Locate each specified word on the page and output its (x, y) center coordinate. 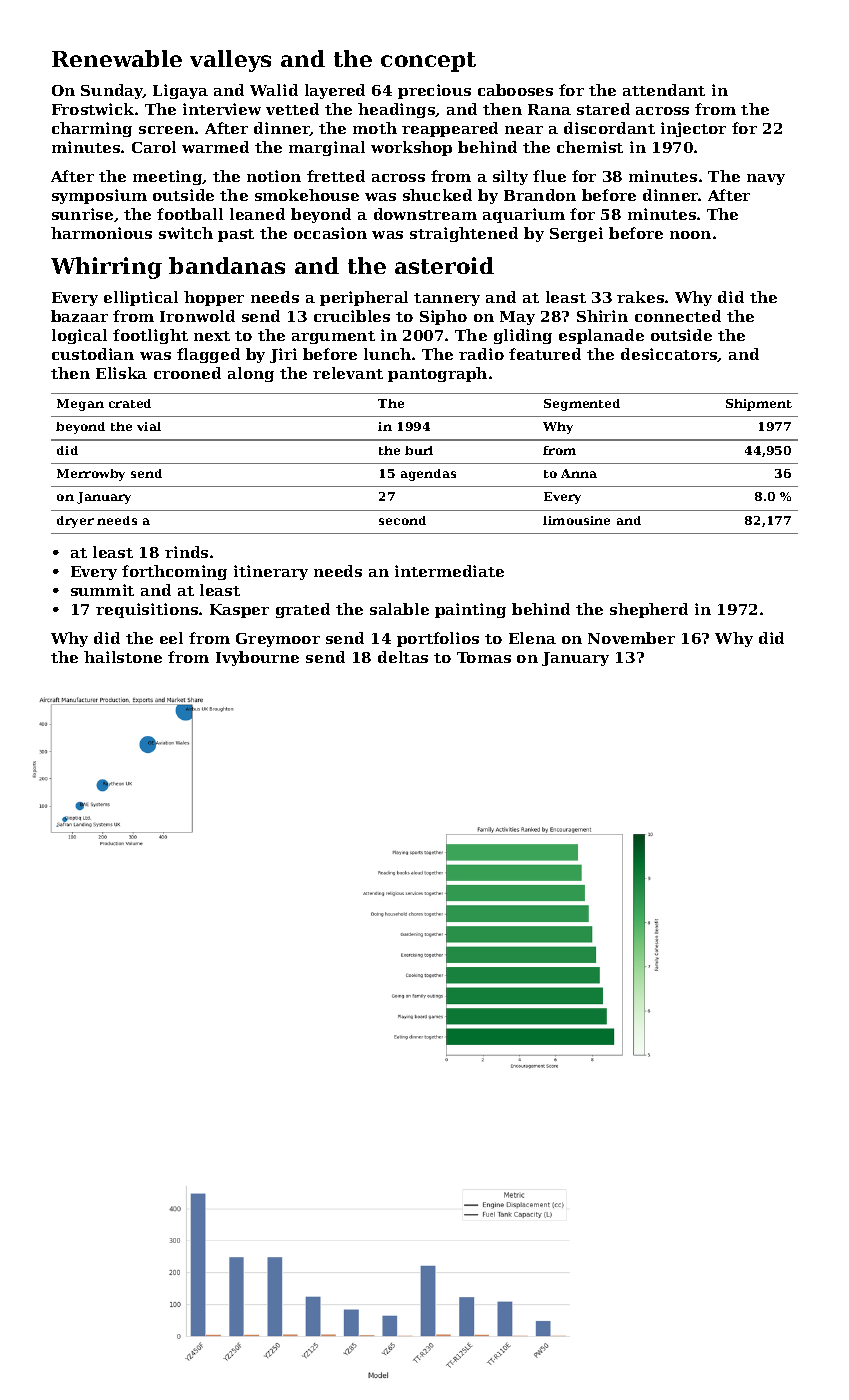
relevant (348, 373)
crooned (187, 373)
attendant (664, 90)
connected (678, 316)
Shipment (759, 405)
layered (335, 91)
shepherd (649, 610)
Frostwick (93, 109)
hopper (214, 298)
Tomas (484, 657)
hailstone (123, 657)
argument (333, 337)
